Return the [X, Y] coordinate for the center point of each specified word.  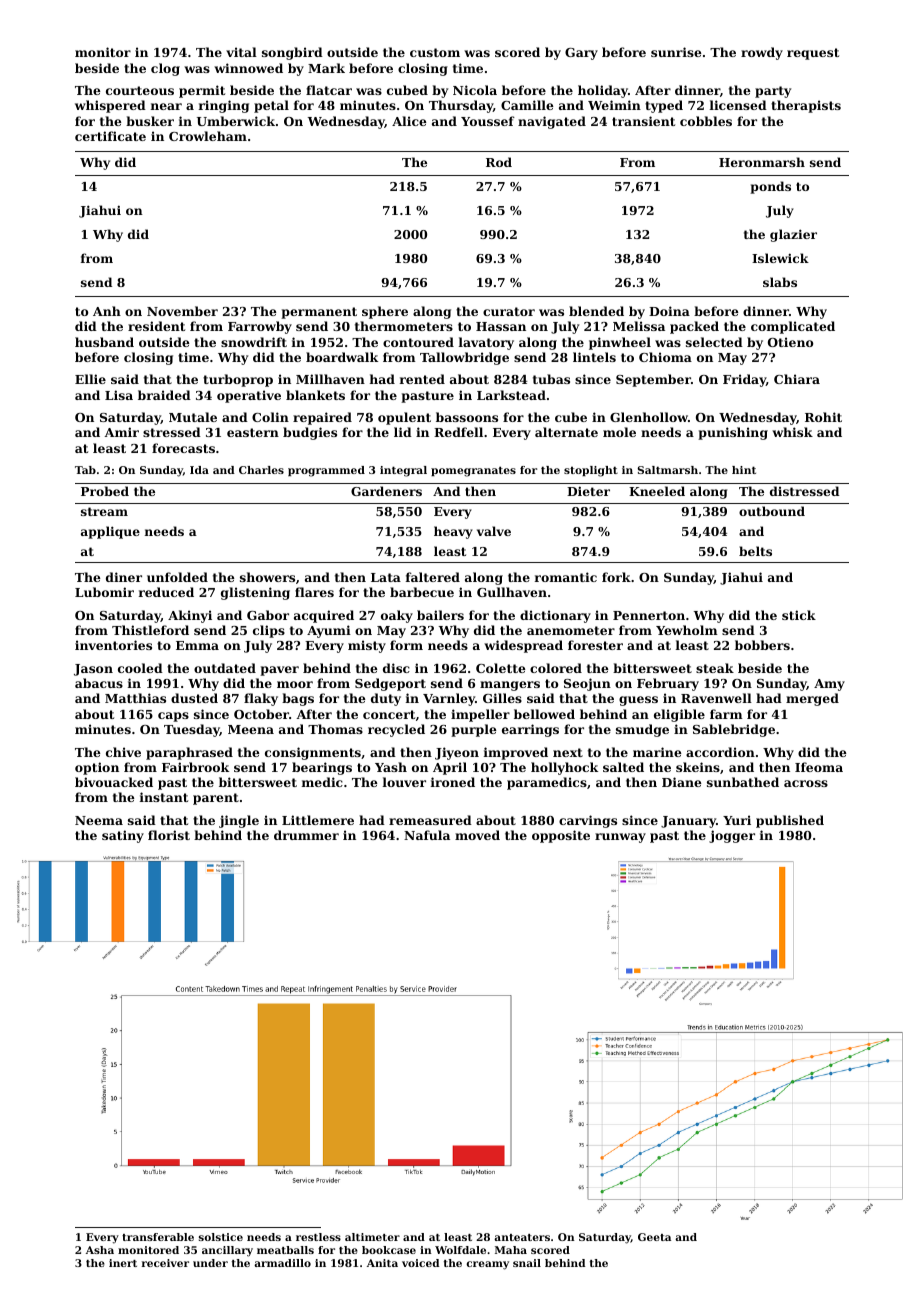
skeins [698, 767]
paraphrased [189, 753]
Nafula [427, 835]
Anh [107, 311]
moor [295, 684]
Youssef [488, 121]
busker [150, 121]
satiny [123, 836]
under [210, 1263]
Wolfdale [460, 1250]
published [790, 821]
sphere [385, 312]
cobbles [706, 121]
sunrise [676, 52]
